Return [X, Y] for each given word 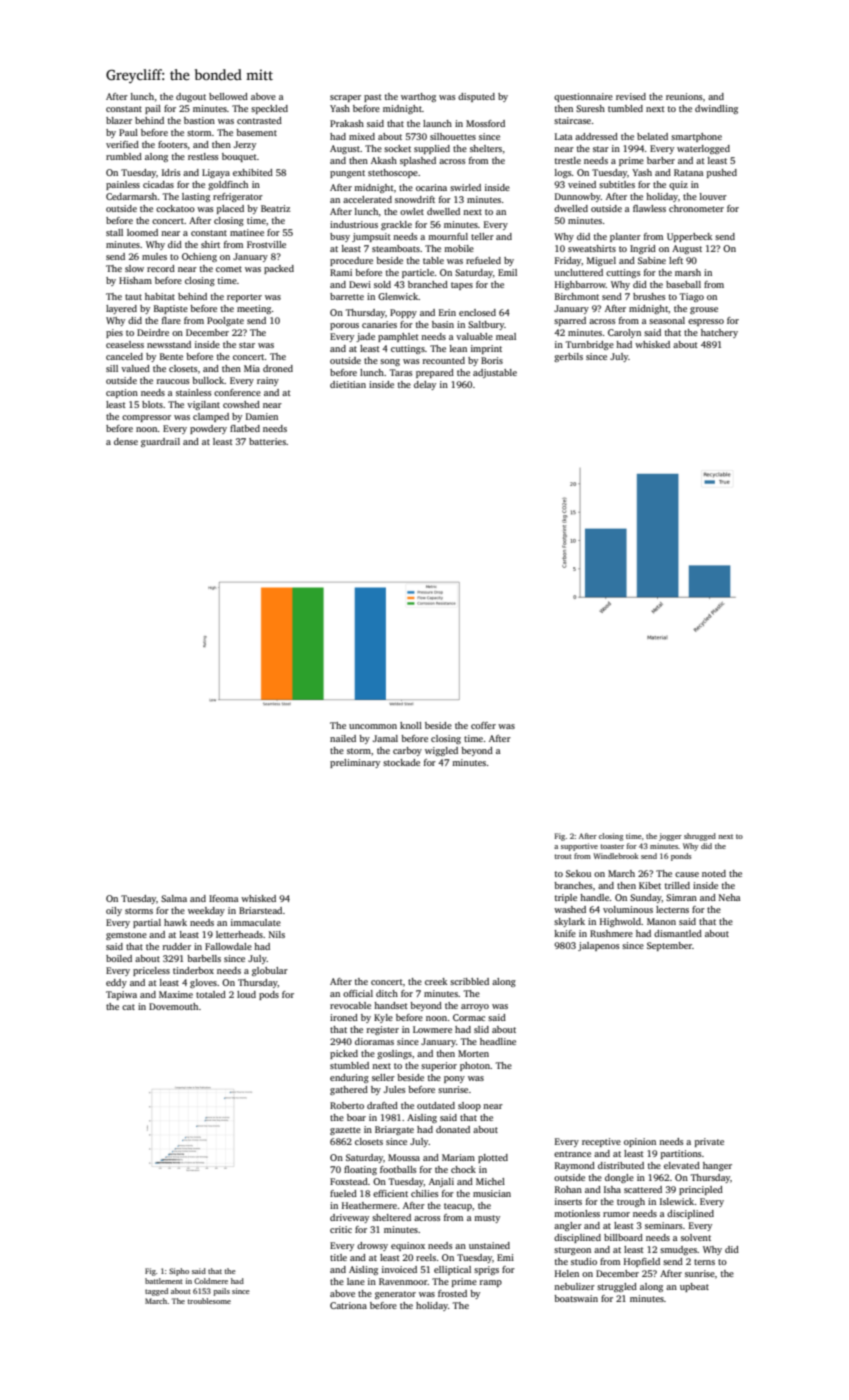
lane [356, 1281]
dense [126, 441]
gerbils [568, 357]
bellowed [228, 96]
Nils [277, 934]
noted [714, 873]
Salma [174, 898]
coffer [483, 725]
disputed [476, 97]
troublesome [209, 1301]
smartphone [696, 137]
